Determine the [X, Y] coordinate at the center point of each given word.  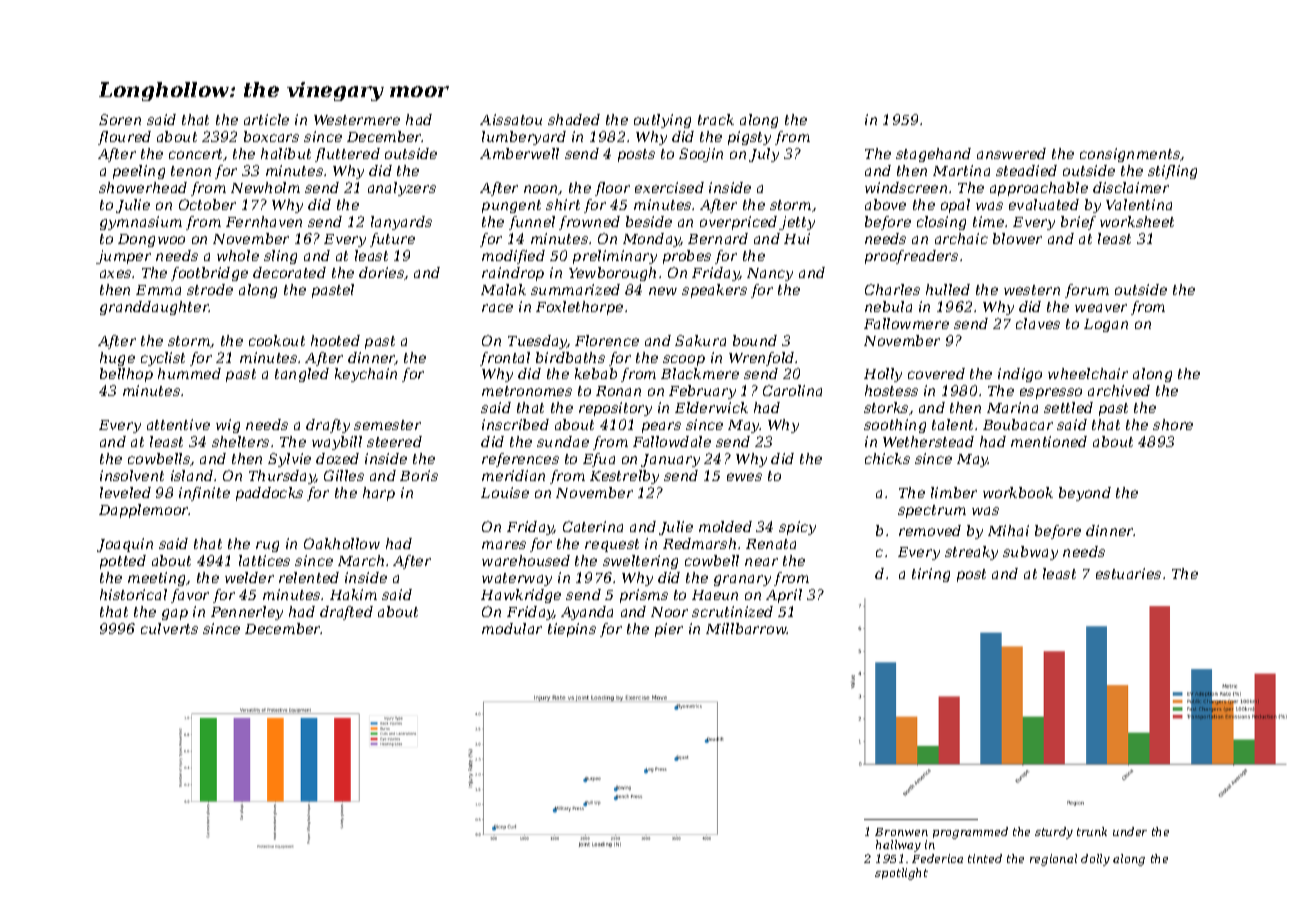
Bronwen [901, 832]
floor [612, 189]
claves [1038, 323]
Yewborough [612, 274]
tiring [931, 575]
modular [512, 628]
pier [669, 630]
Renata [771, 544]
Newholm [265, 187]
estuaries [1128, 573]
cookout [277, 340]
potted [123, 562]
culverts [169, 628]
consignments [1130, 155]
